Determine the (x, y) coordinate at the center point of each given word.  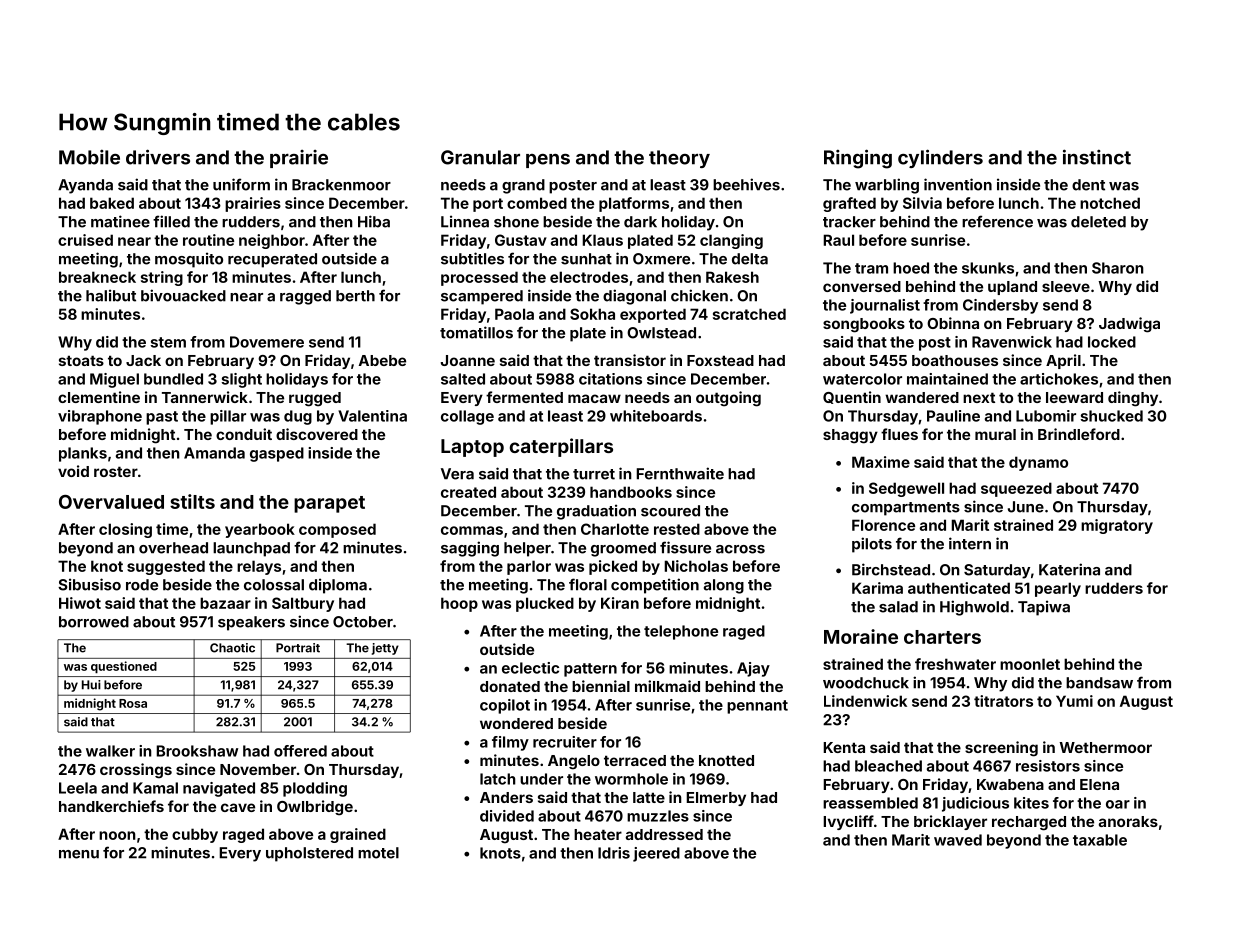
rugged (315, 399)
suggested (166, 567)
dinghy (1133, 399)
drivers (158, 157)
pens (548, 161)
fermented (524, 397)
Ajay (753, 669)
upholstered (309, 854)
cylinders (940, 158)
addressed (664, 834)
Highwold (974, 608)
